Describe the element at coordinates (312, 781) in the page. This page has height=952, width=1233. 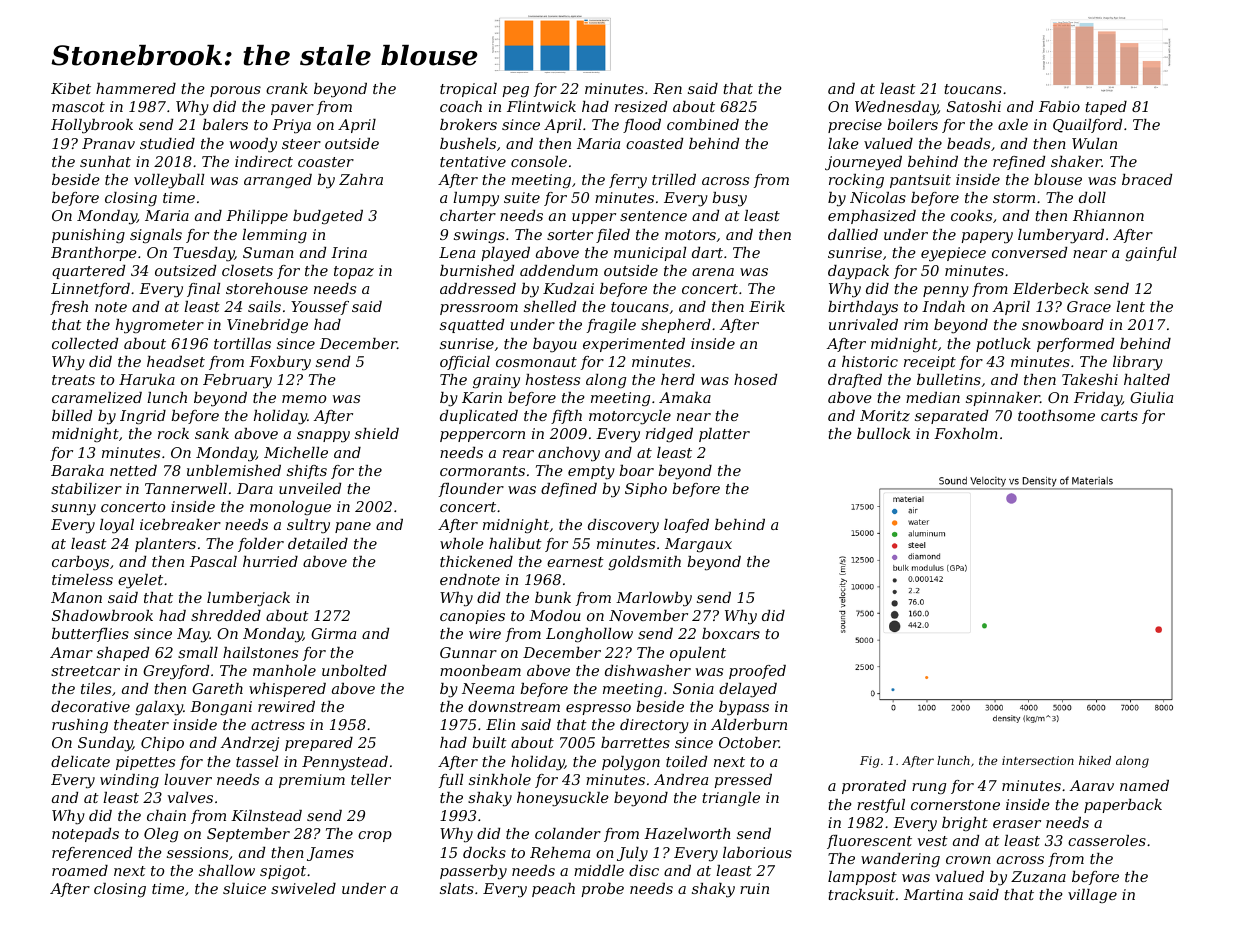
I see `premium` at that location.
